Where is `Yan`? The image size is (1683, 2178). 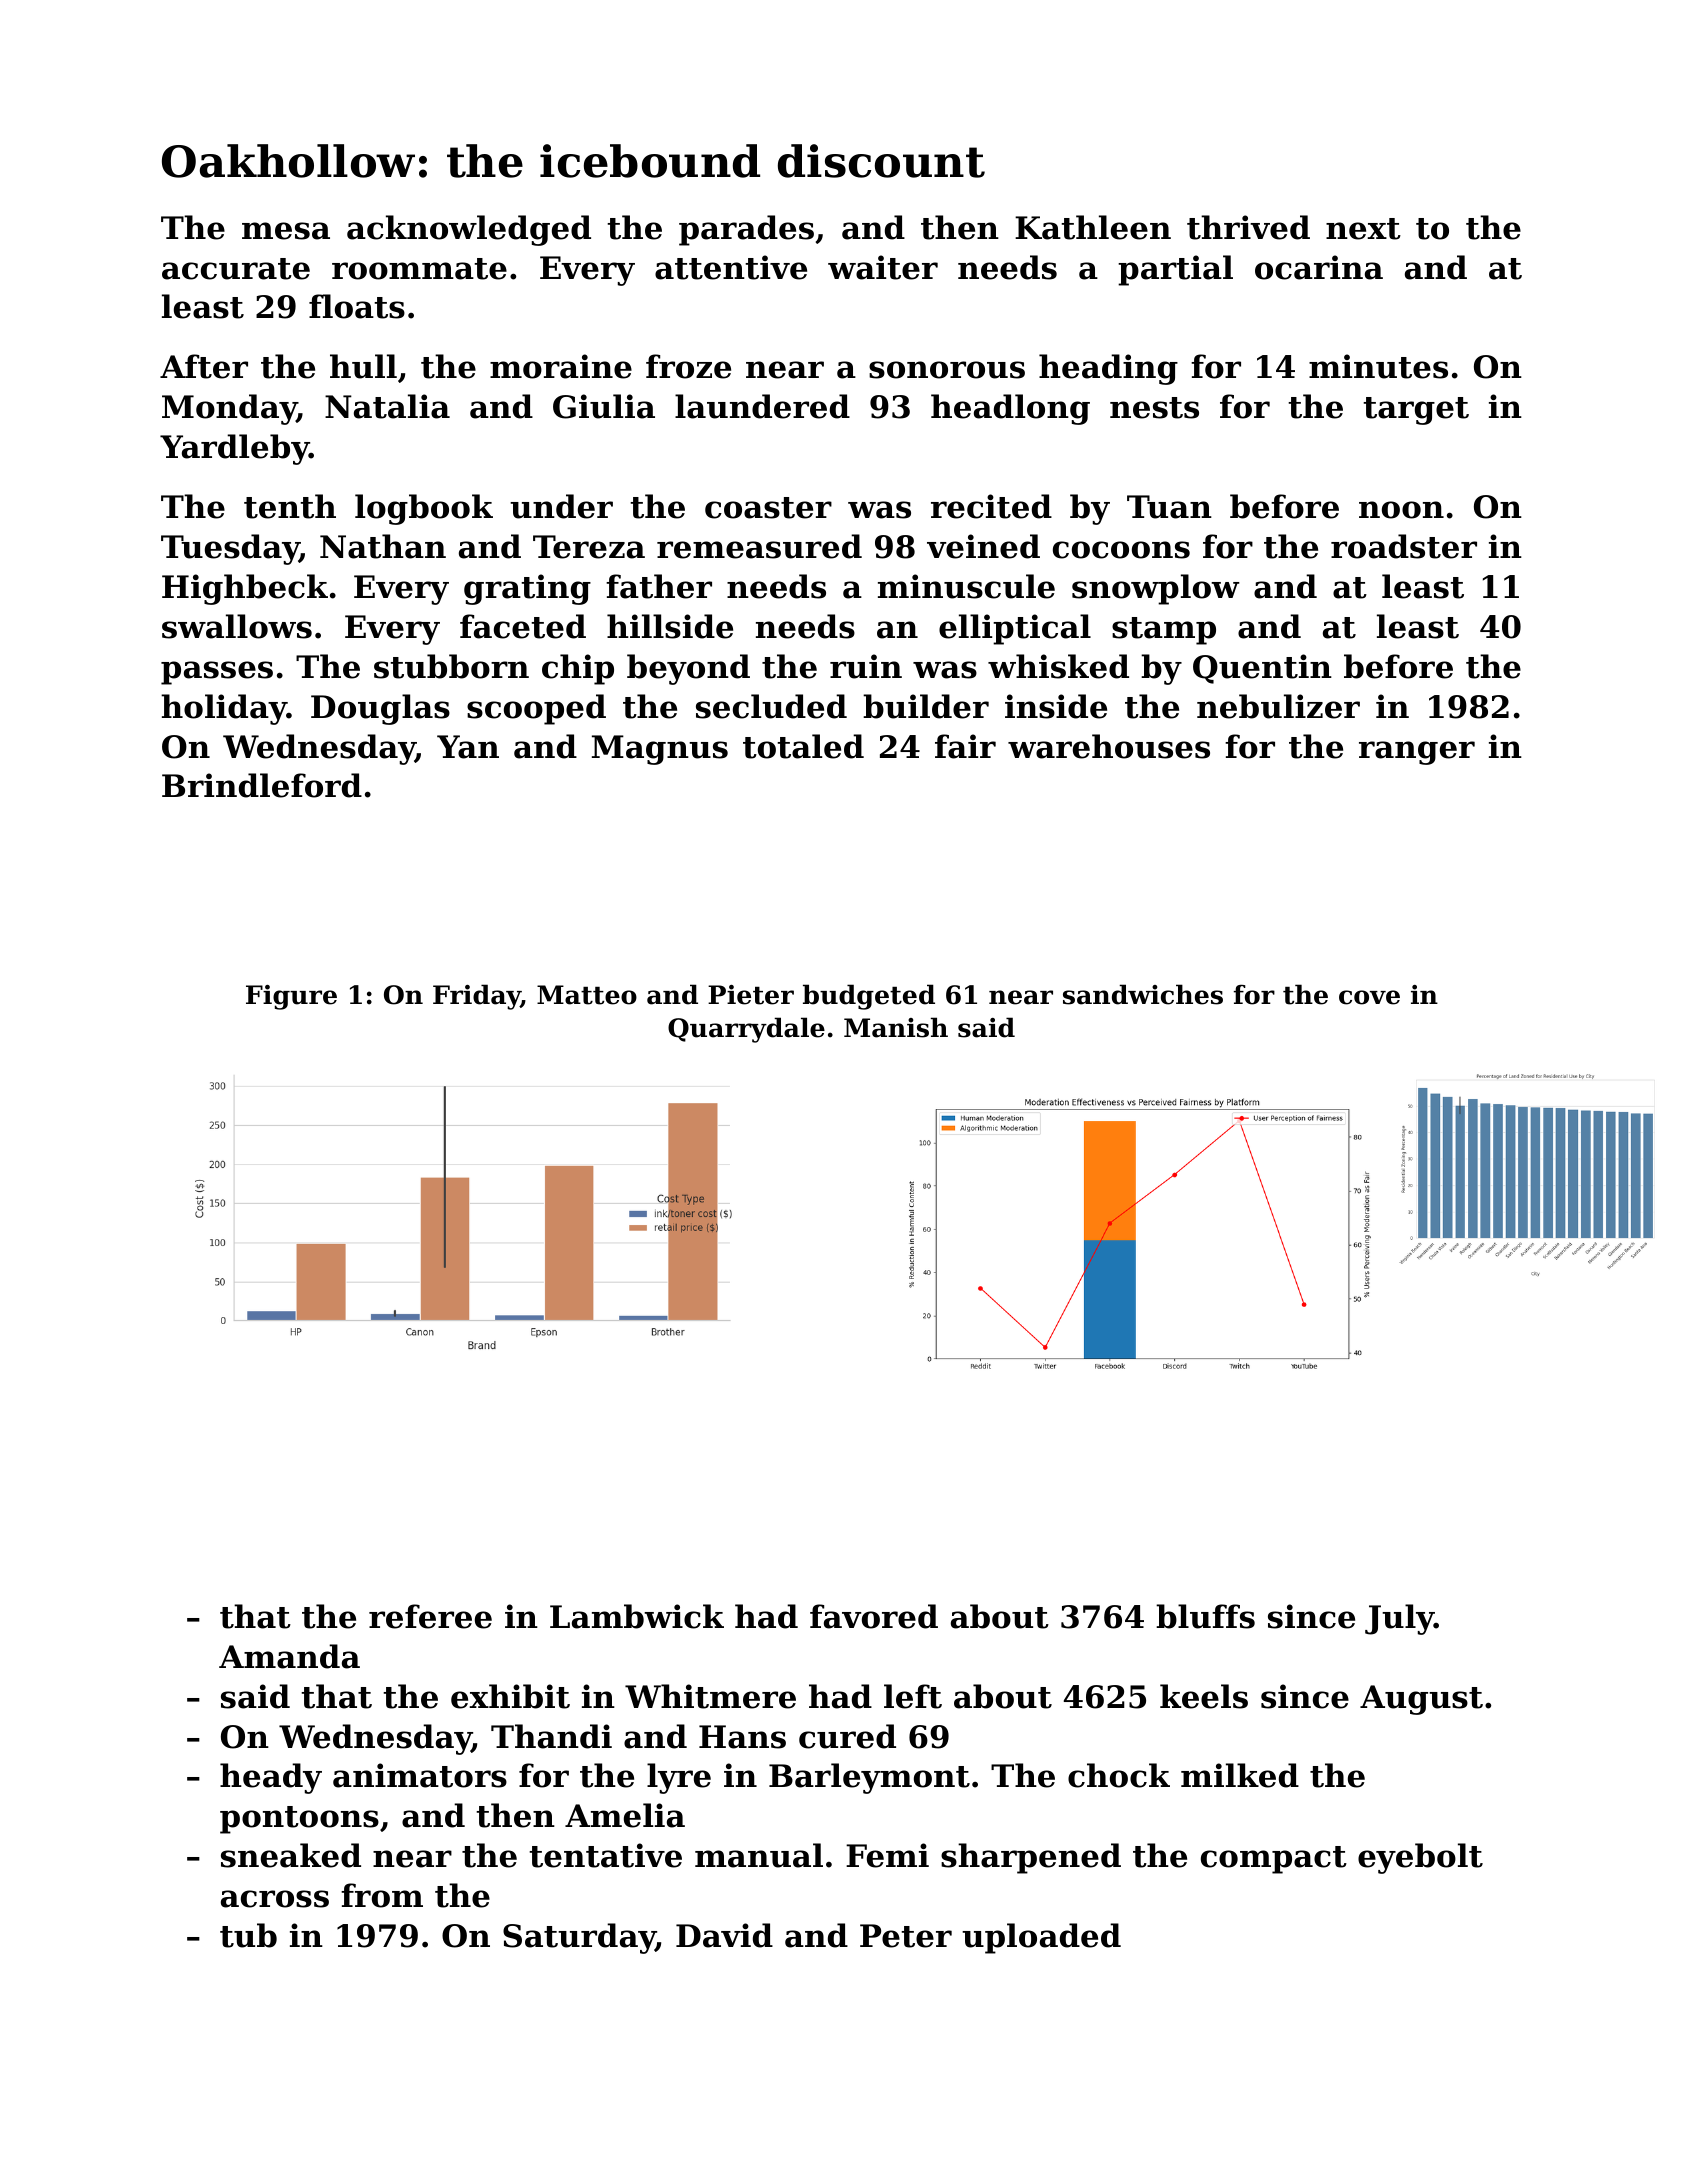
Yan is located at coordinates (468, 747).
